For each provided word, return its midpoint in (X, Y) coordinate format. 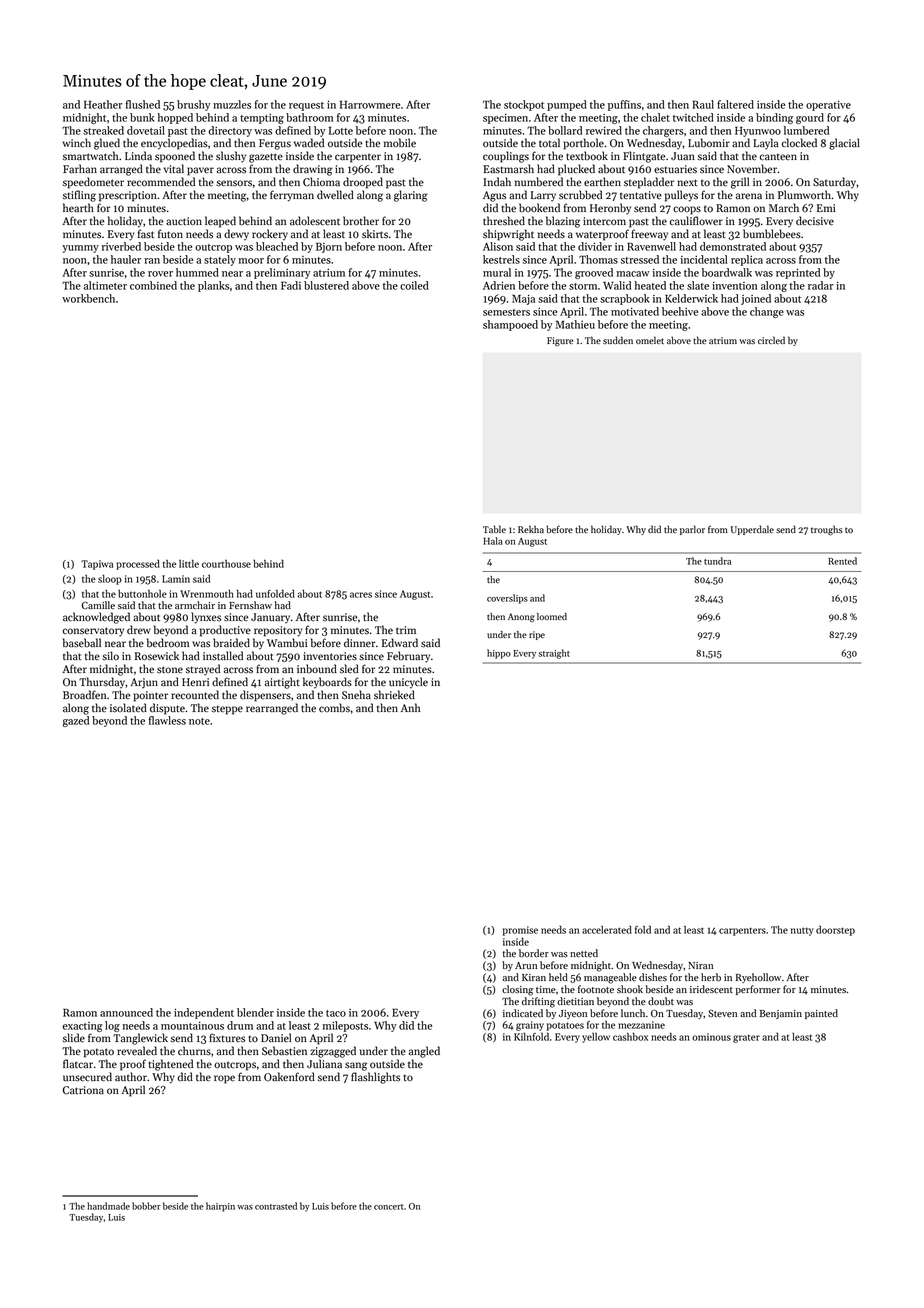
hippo (499, 654)
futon (170, 234)
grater (746, 1038)
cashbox (630, 1036)
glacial (844, 144)
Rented (842, 561)
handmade (108, 1206)
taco (336, 1013)
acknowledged (96, 618)
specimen (505, 119)
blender (255, 1012)
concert (388, 1207)
